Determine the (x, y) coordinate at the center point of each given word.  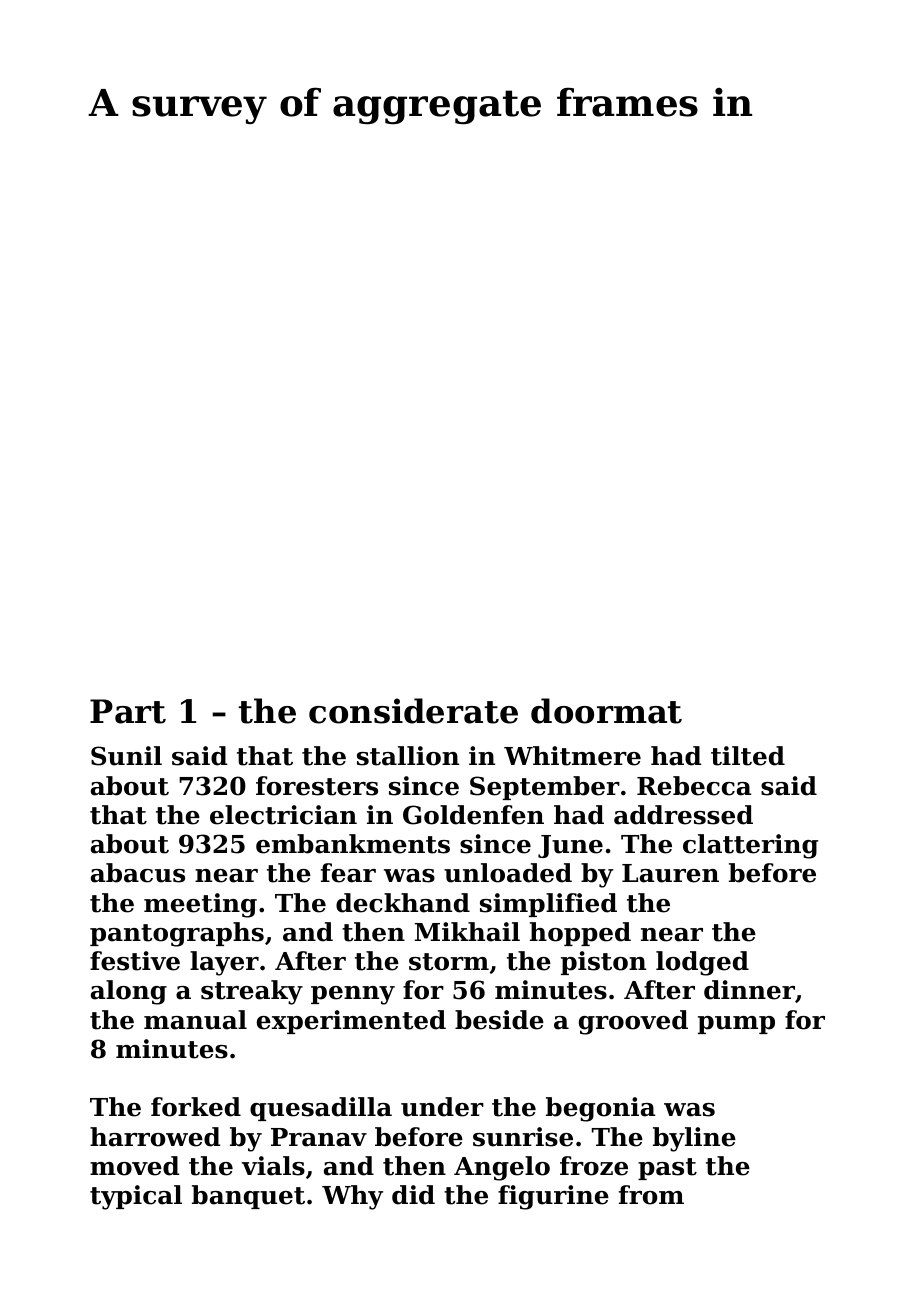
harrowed (155, 1137)
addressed (683, 815)
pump (736, 1025)
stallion (408, 756)
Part (128, 711)
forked (196, 1107)
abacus (138, 873)
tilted (748, 756)
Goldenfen (473, 815)
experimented (351, 1022)
